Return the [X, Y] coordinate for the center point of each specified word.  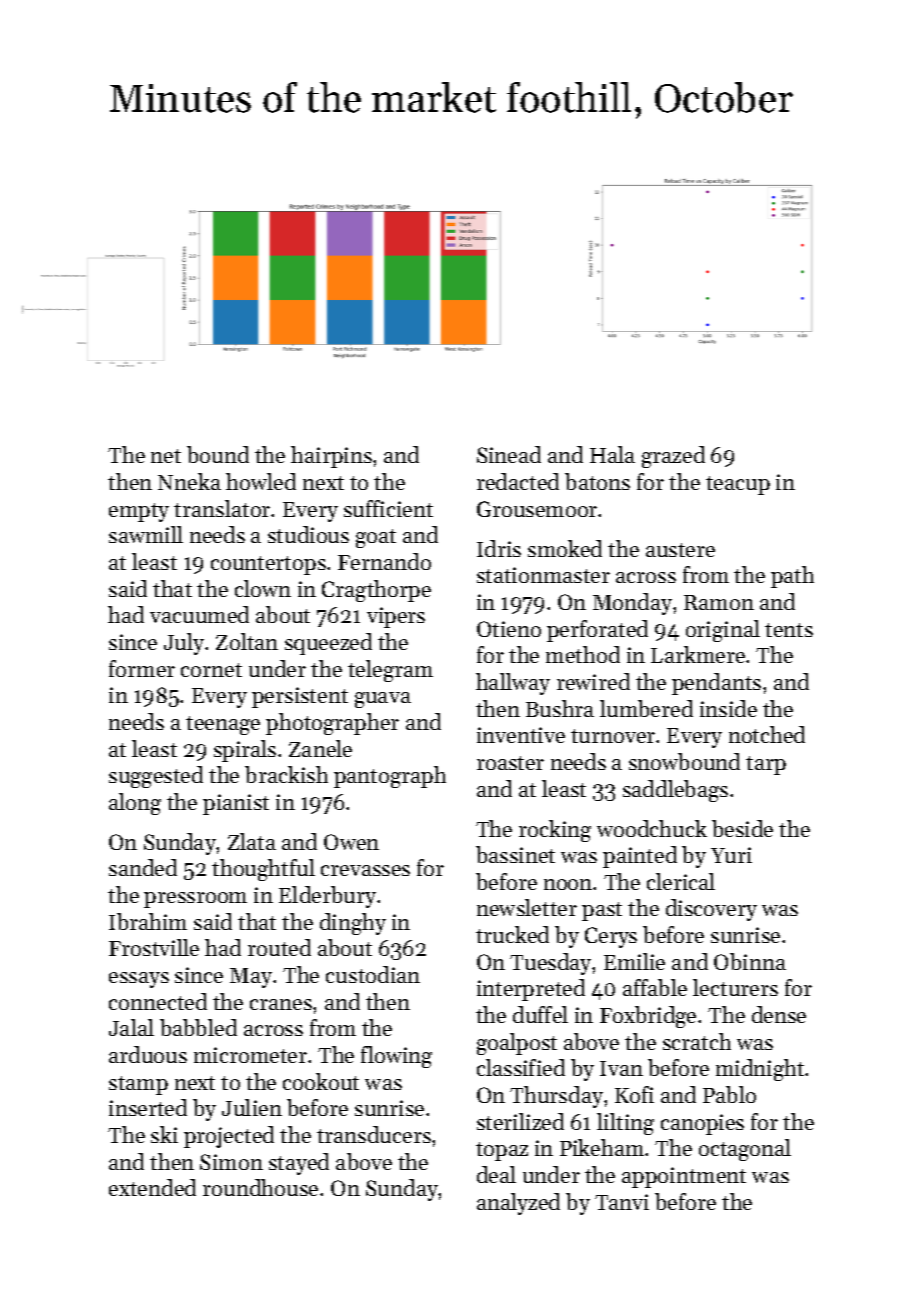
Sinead [509, 454]
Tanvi [622, 1202]
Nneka [189, 481]
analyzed [518, 1204]
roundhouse [260, 1187]
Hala [612, 454]
